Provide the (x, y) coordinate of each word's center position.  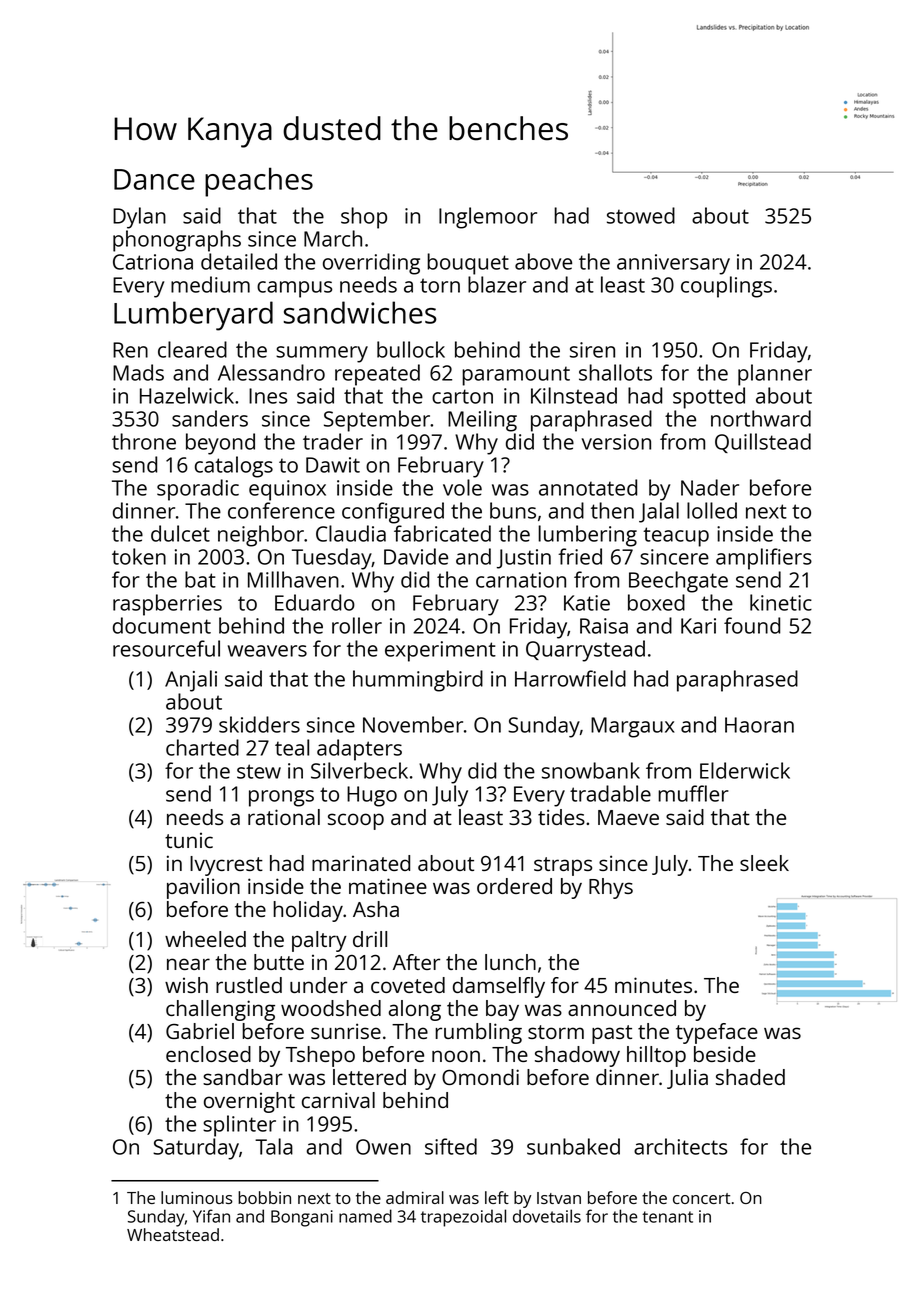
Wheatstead (173, 1234)
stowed (641, 215)
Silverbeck (359, 770)
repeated (377, 375)
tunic (189, 840)
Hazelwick (187, 395)
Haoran (759, 725)
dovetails (547, 1216)
